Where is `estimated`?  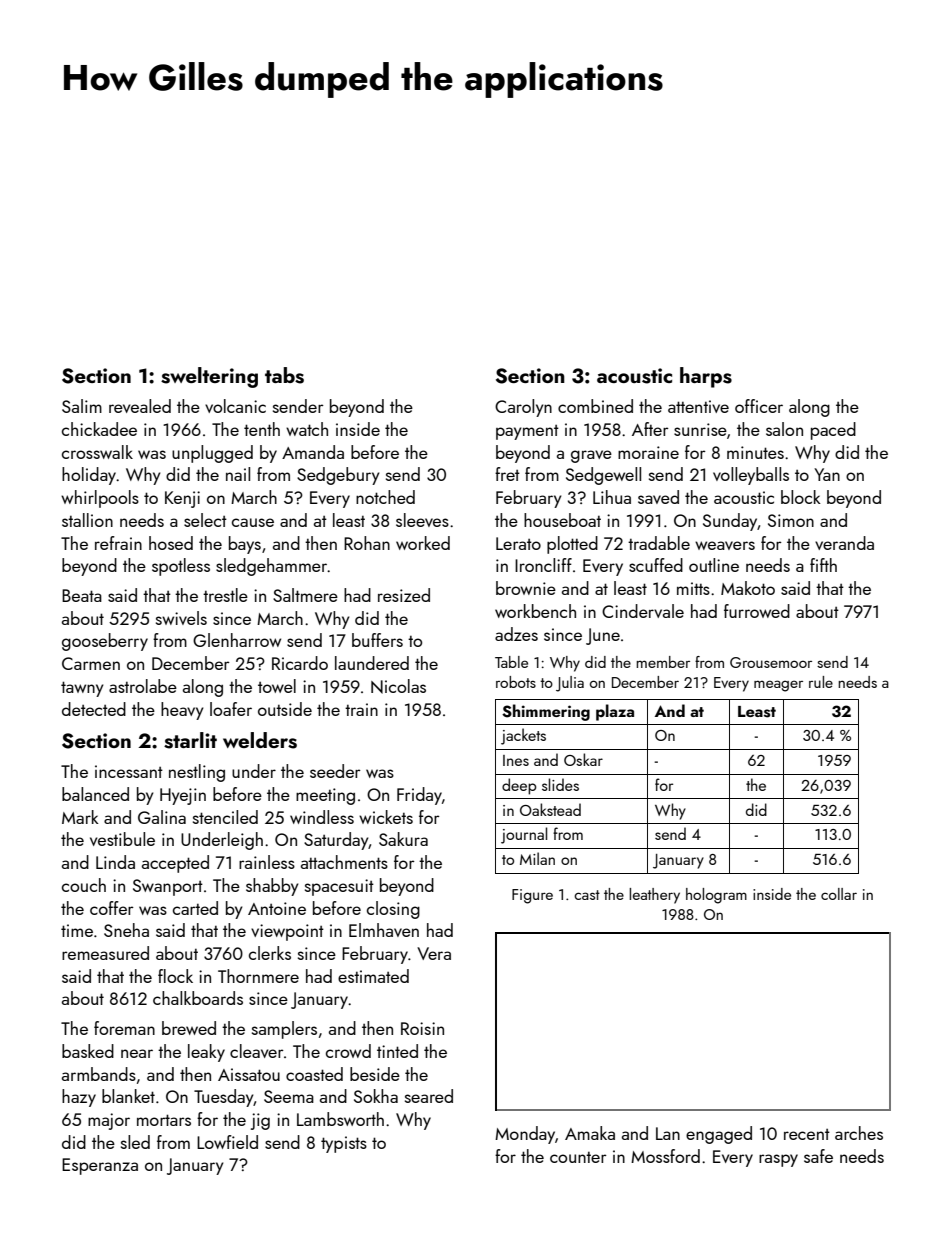
estimated is located at coordinates (373, 976).
